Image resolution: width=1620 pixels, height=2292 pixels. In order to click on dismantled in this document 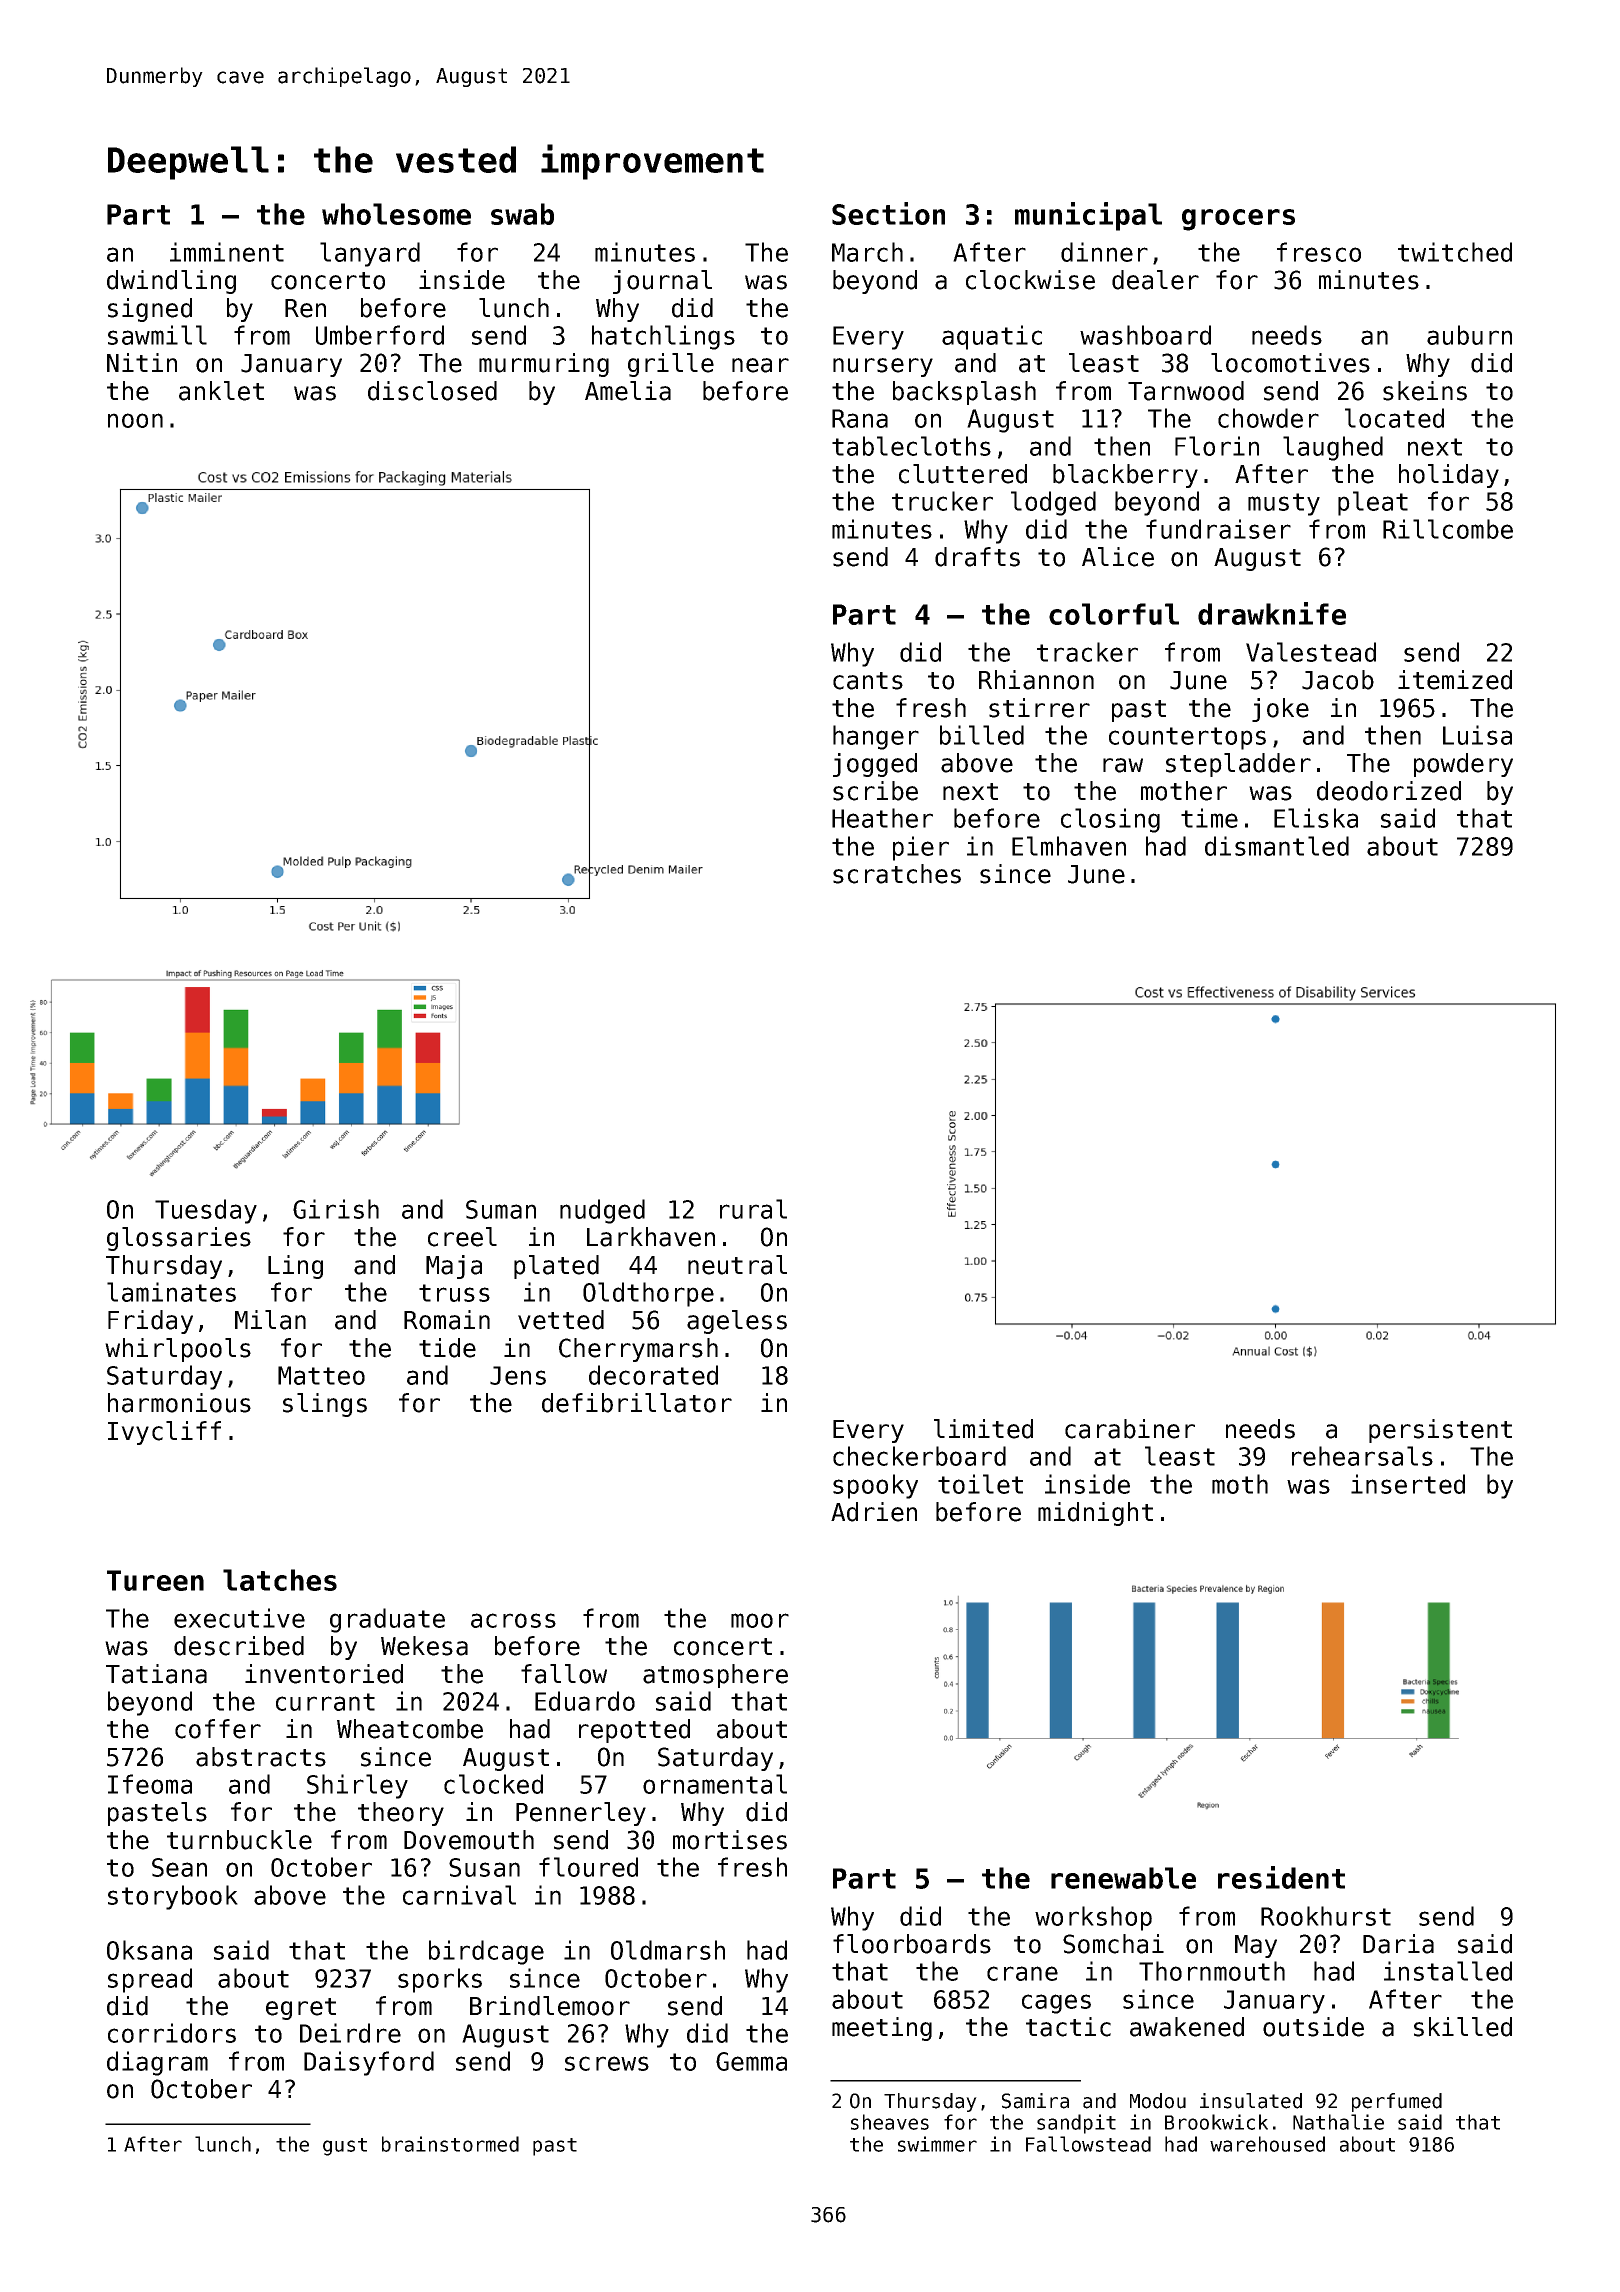, I will do `click(1277, 846)`.
